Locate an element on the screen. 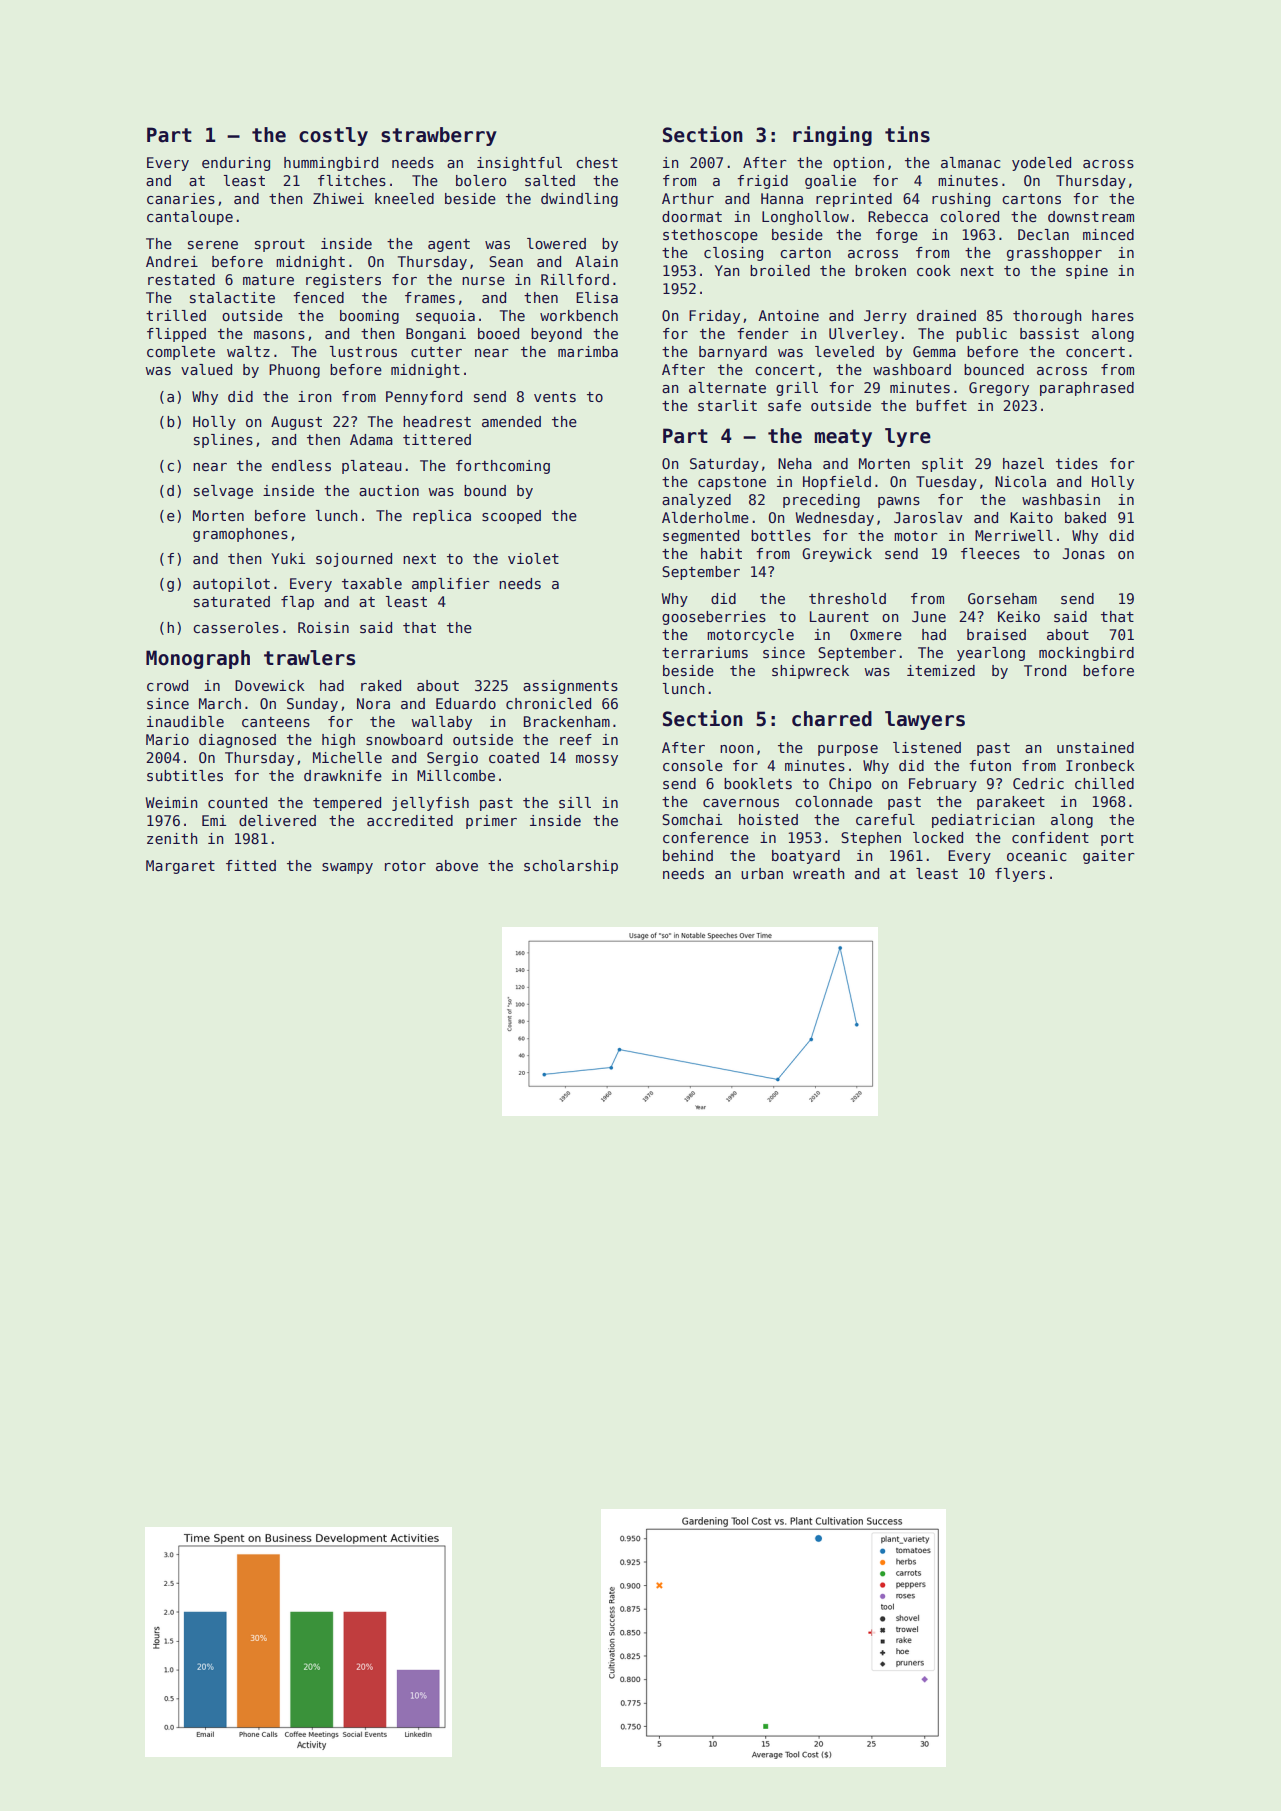 The width and height of the screenshot is (1281, 1811). noon is located at coordinates (736, 749).
